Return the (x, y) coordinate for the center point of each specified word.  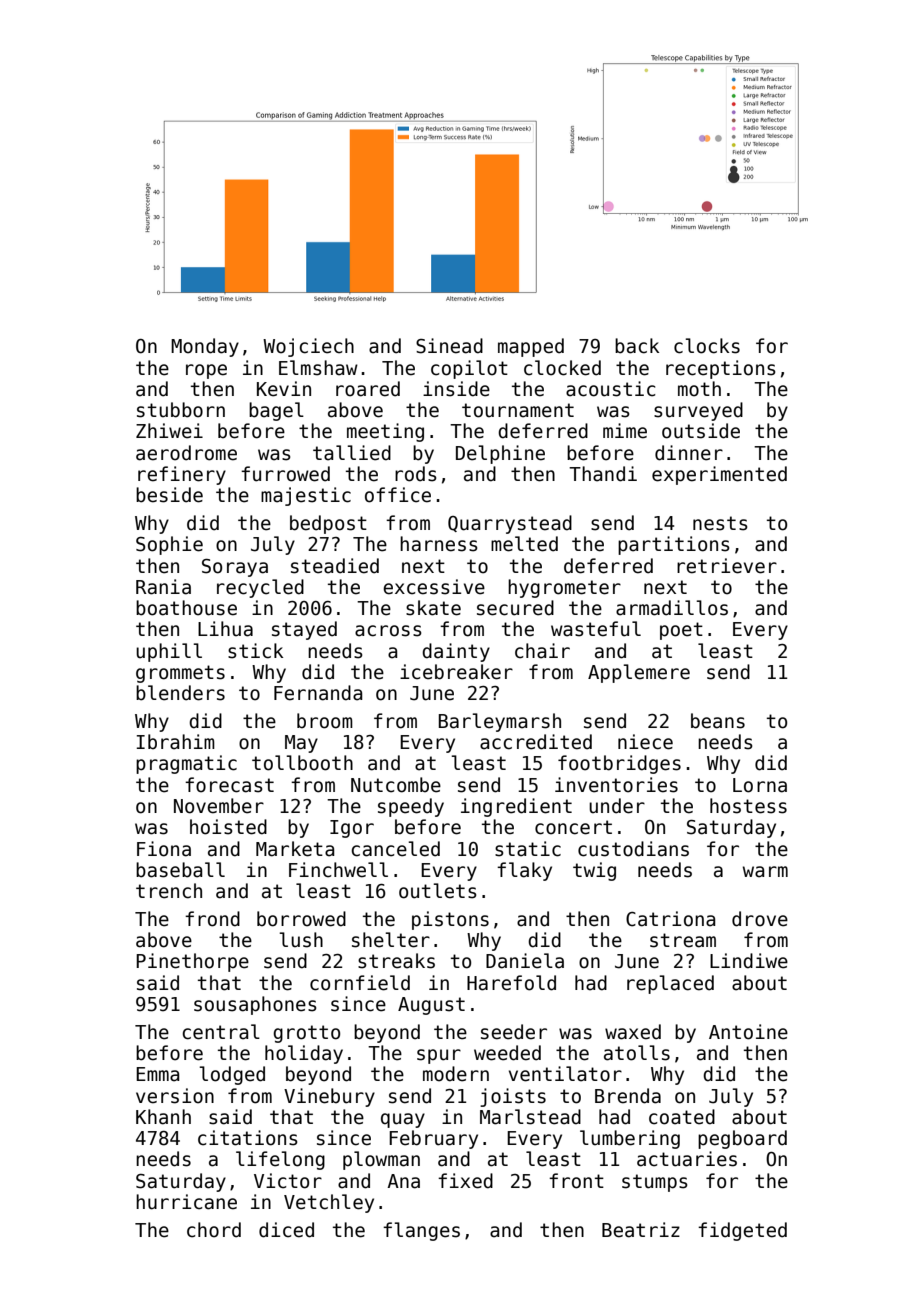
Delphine (500, 454)
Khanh (163, 1117)
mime (625, 431)
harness (439, 544)
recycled (260, 588)
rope (206, 371)
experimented (719, 475)
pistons (450, 920)
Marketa (295, 849)
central (221, 1032)
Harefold (511, 983)
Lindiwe (749, 961)
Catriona (670, 919)
